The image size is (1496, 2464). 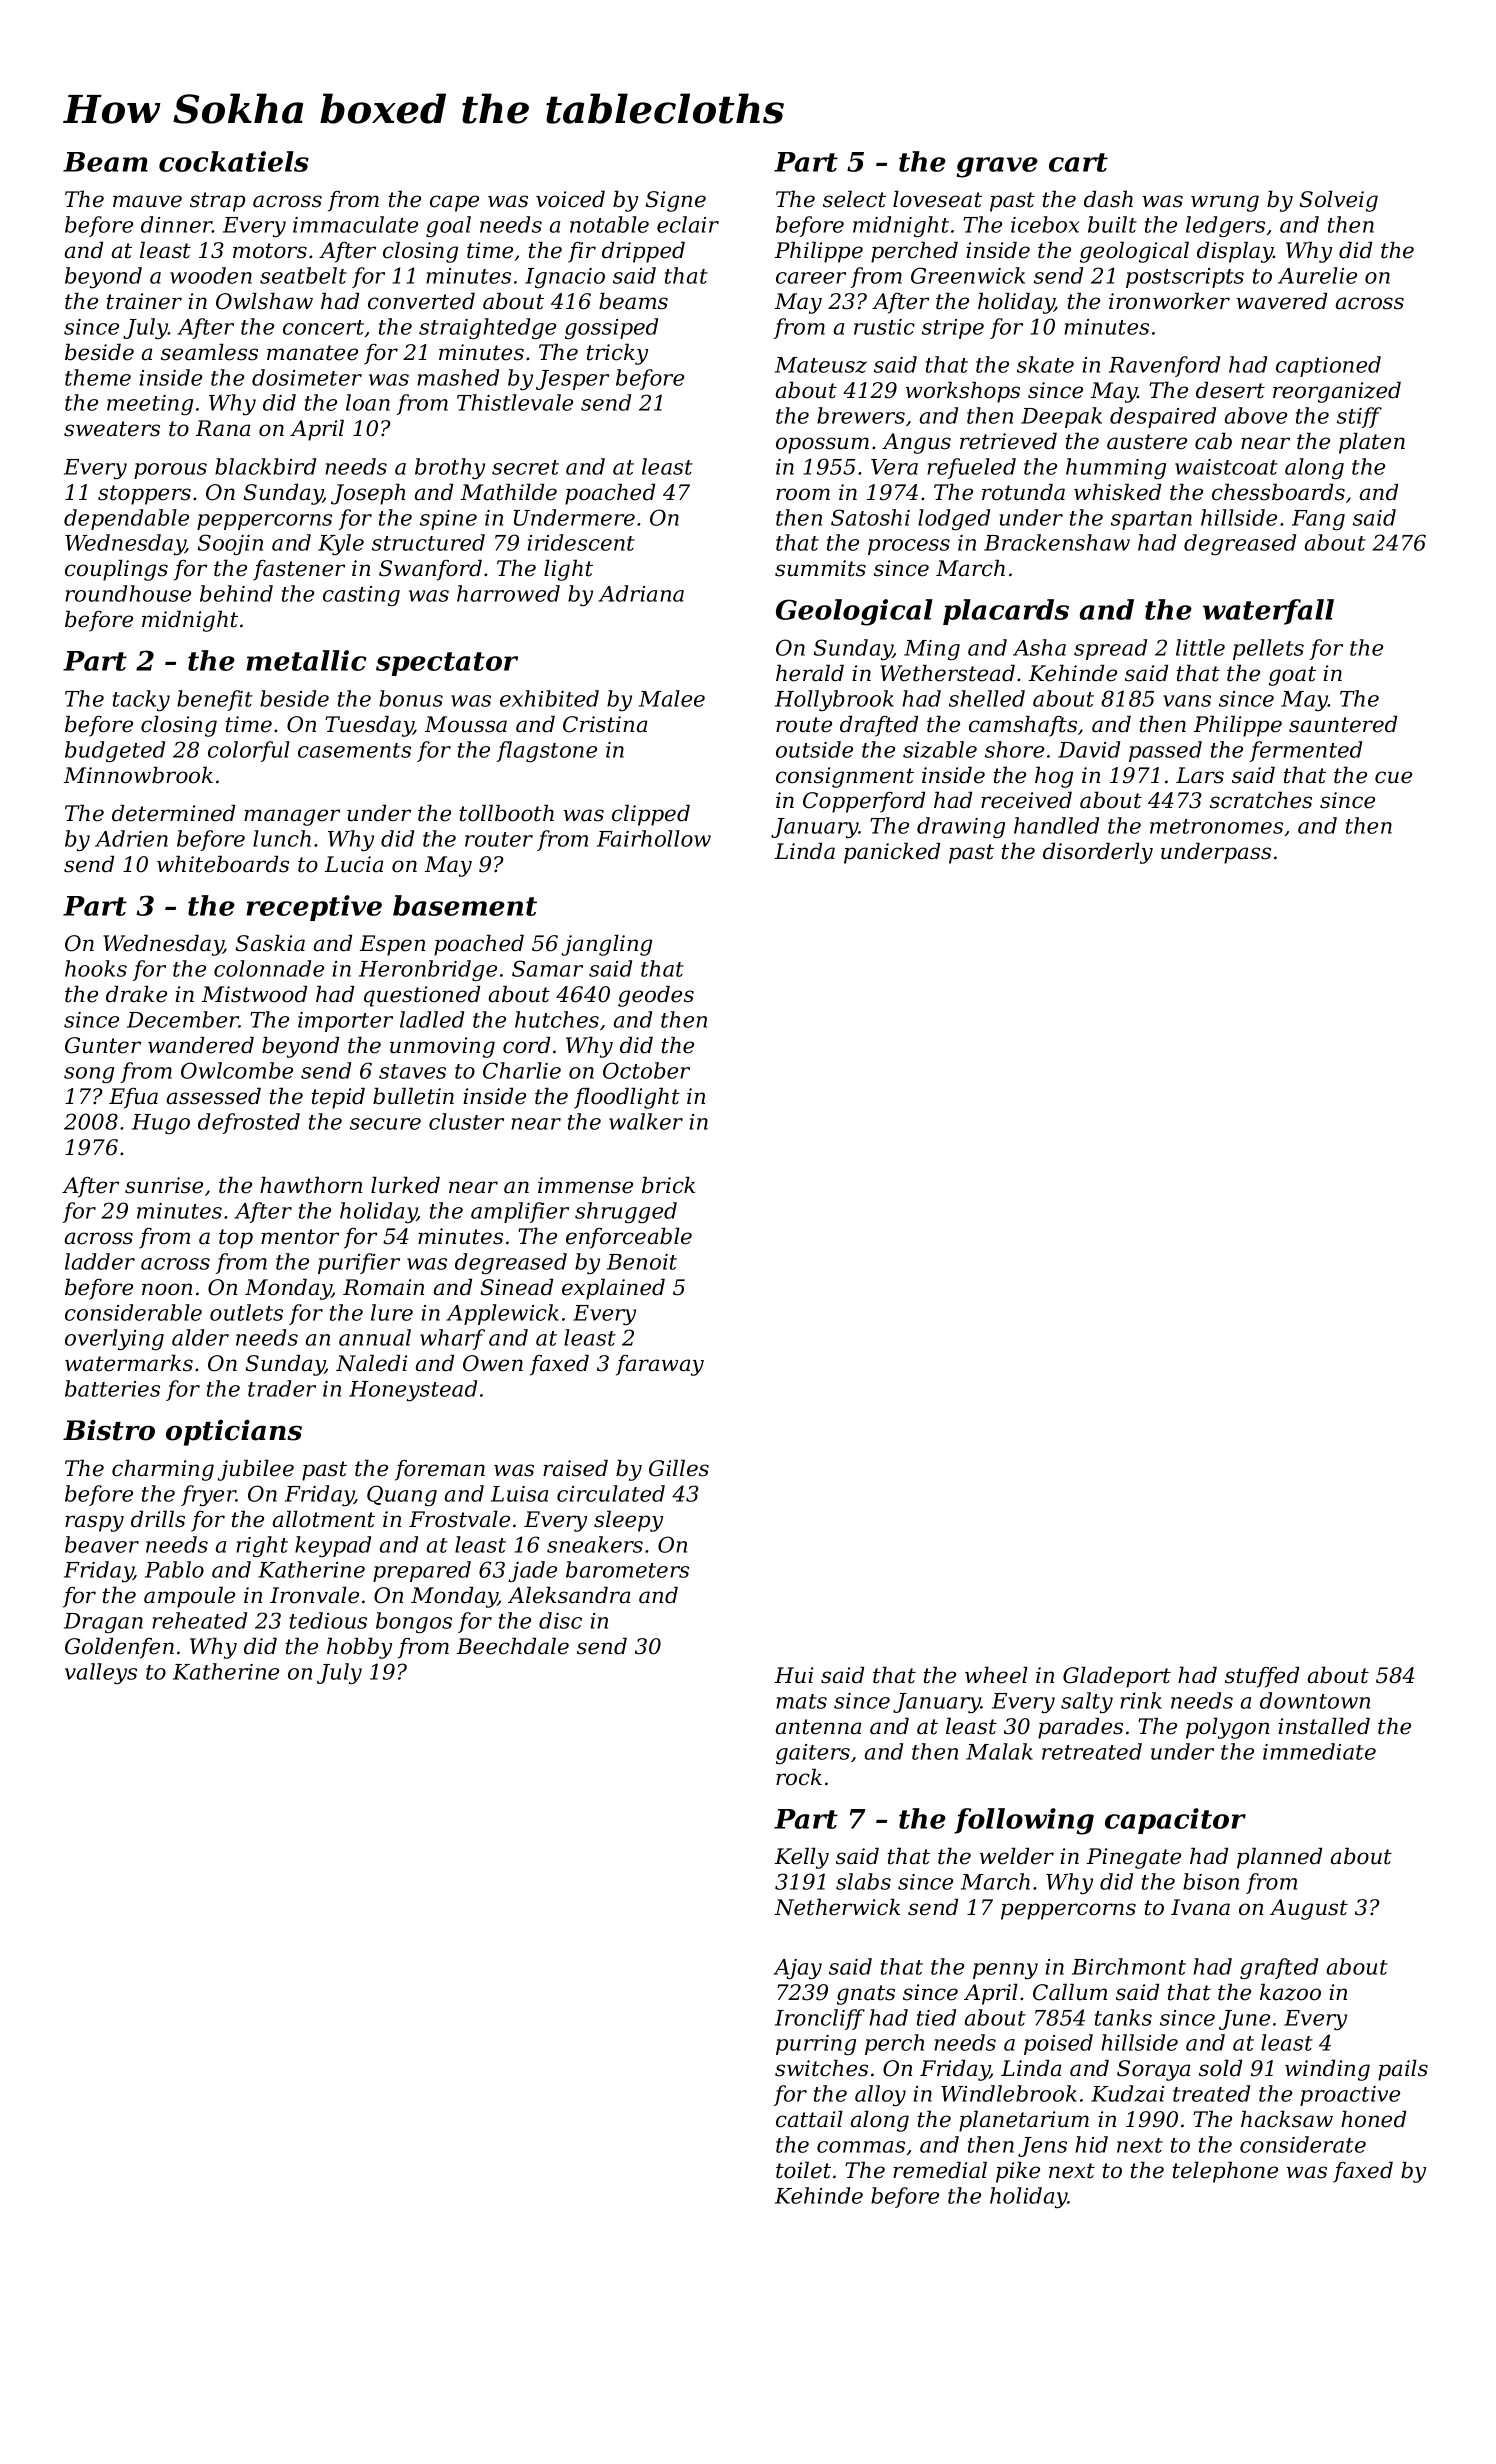 What do you see at coordinates (1339, 201) in the image?
I see `Solveig` at bounding box center [1339, 201].
